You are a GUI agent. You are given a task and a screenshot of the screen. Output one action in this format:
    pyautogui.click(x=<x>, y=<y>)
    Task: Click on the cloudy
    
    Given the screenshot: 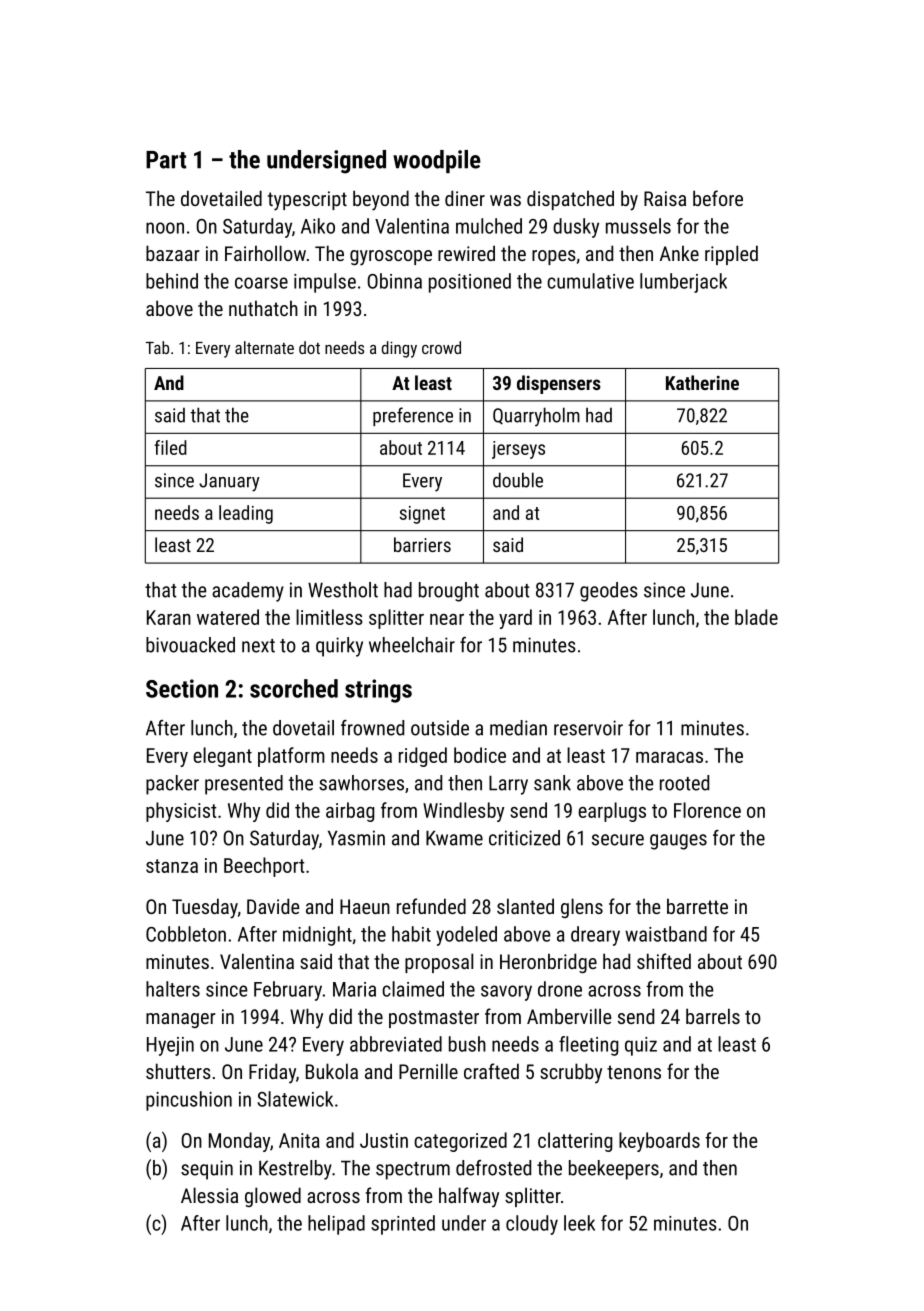 What is the action you would take?
    pyautogui.click(x=532, y=1225)
